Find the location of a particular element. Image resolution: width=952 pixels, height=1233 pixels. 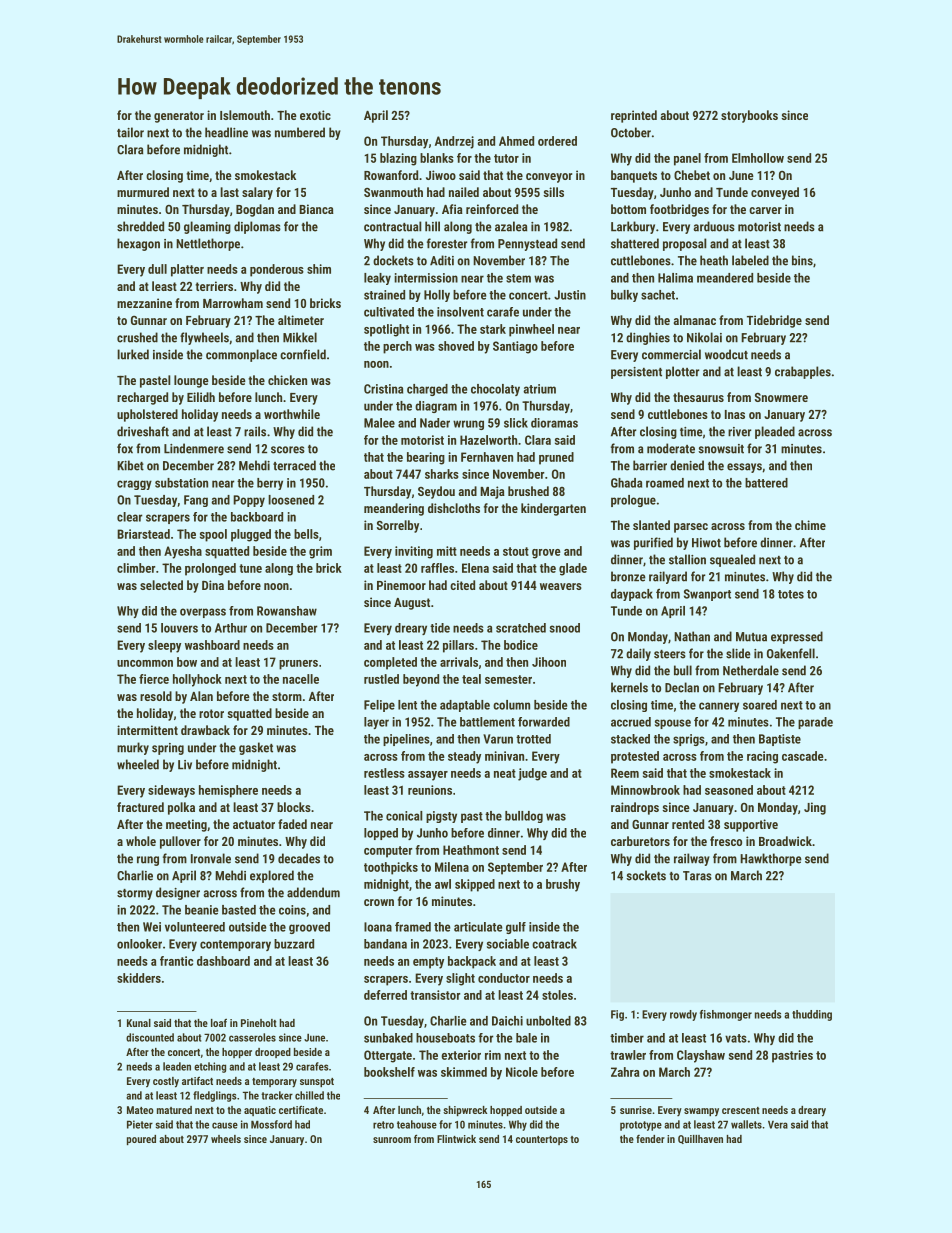

river is located at coordinates (739, 432).
